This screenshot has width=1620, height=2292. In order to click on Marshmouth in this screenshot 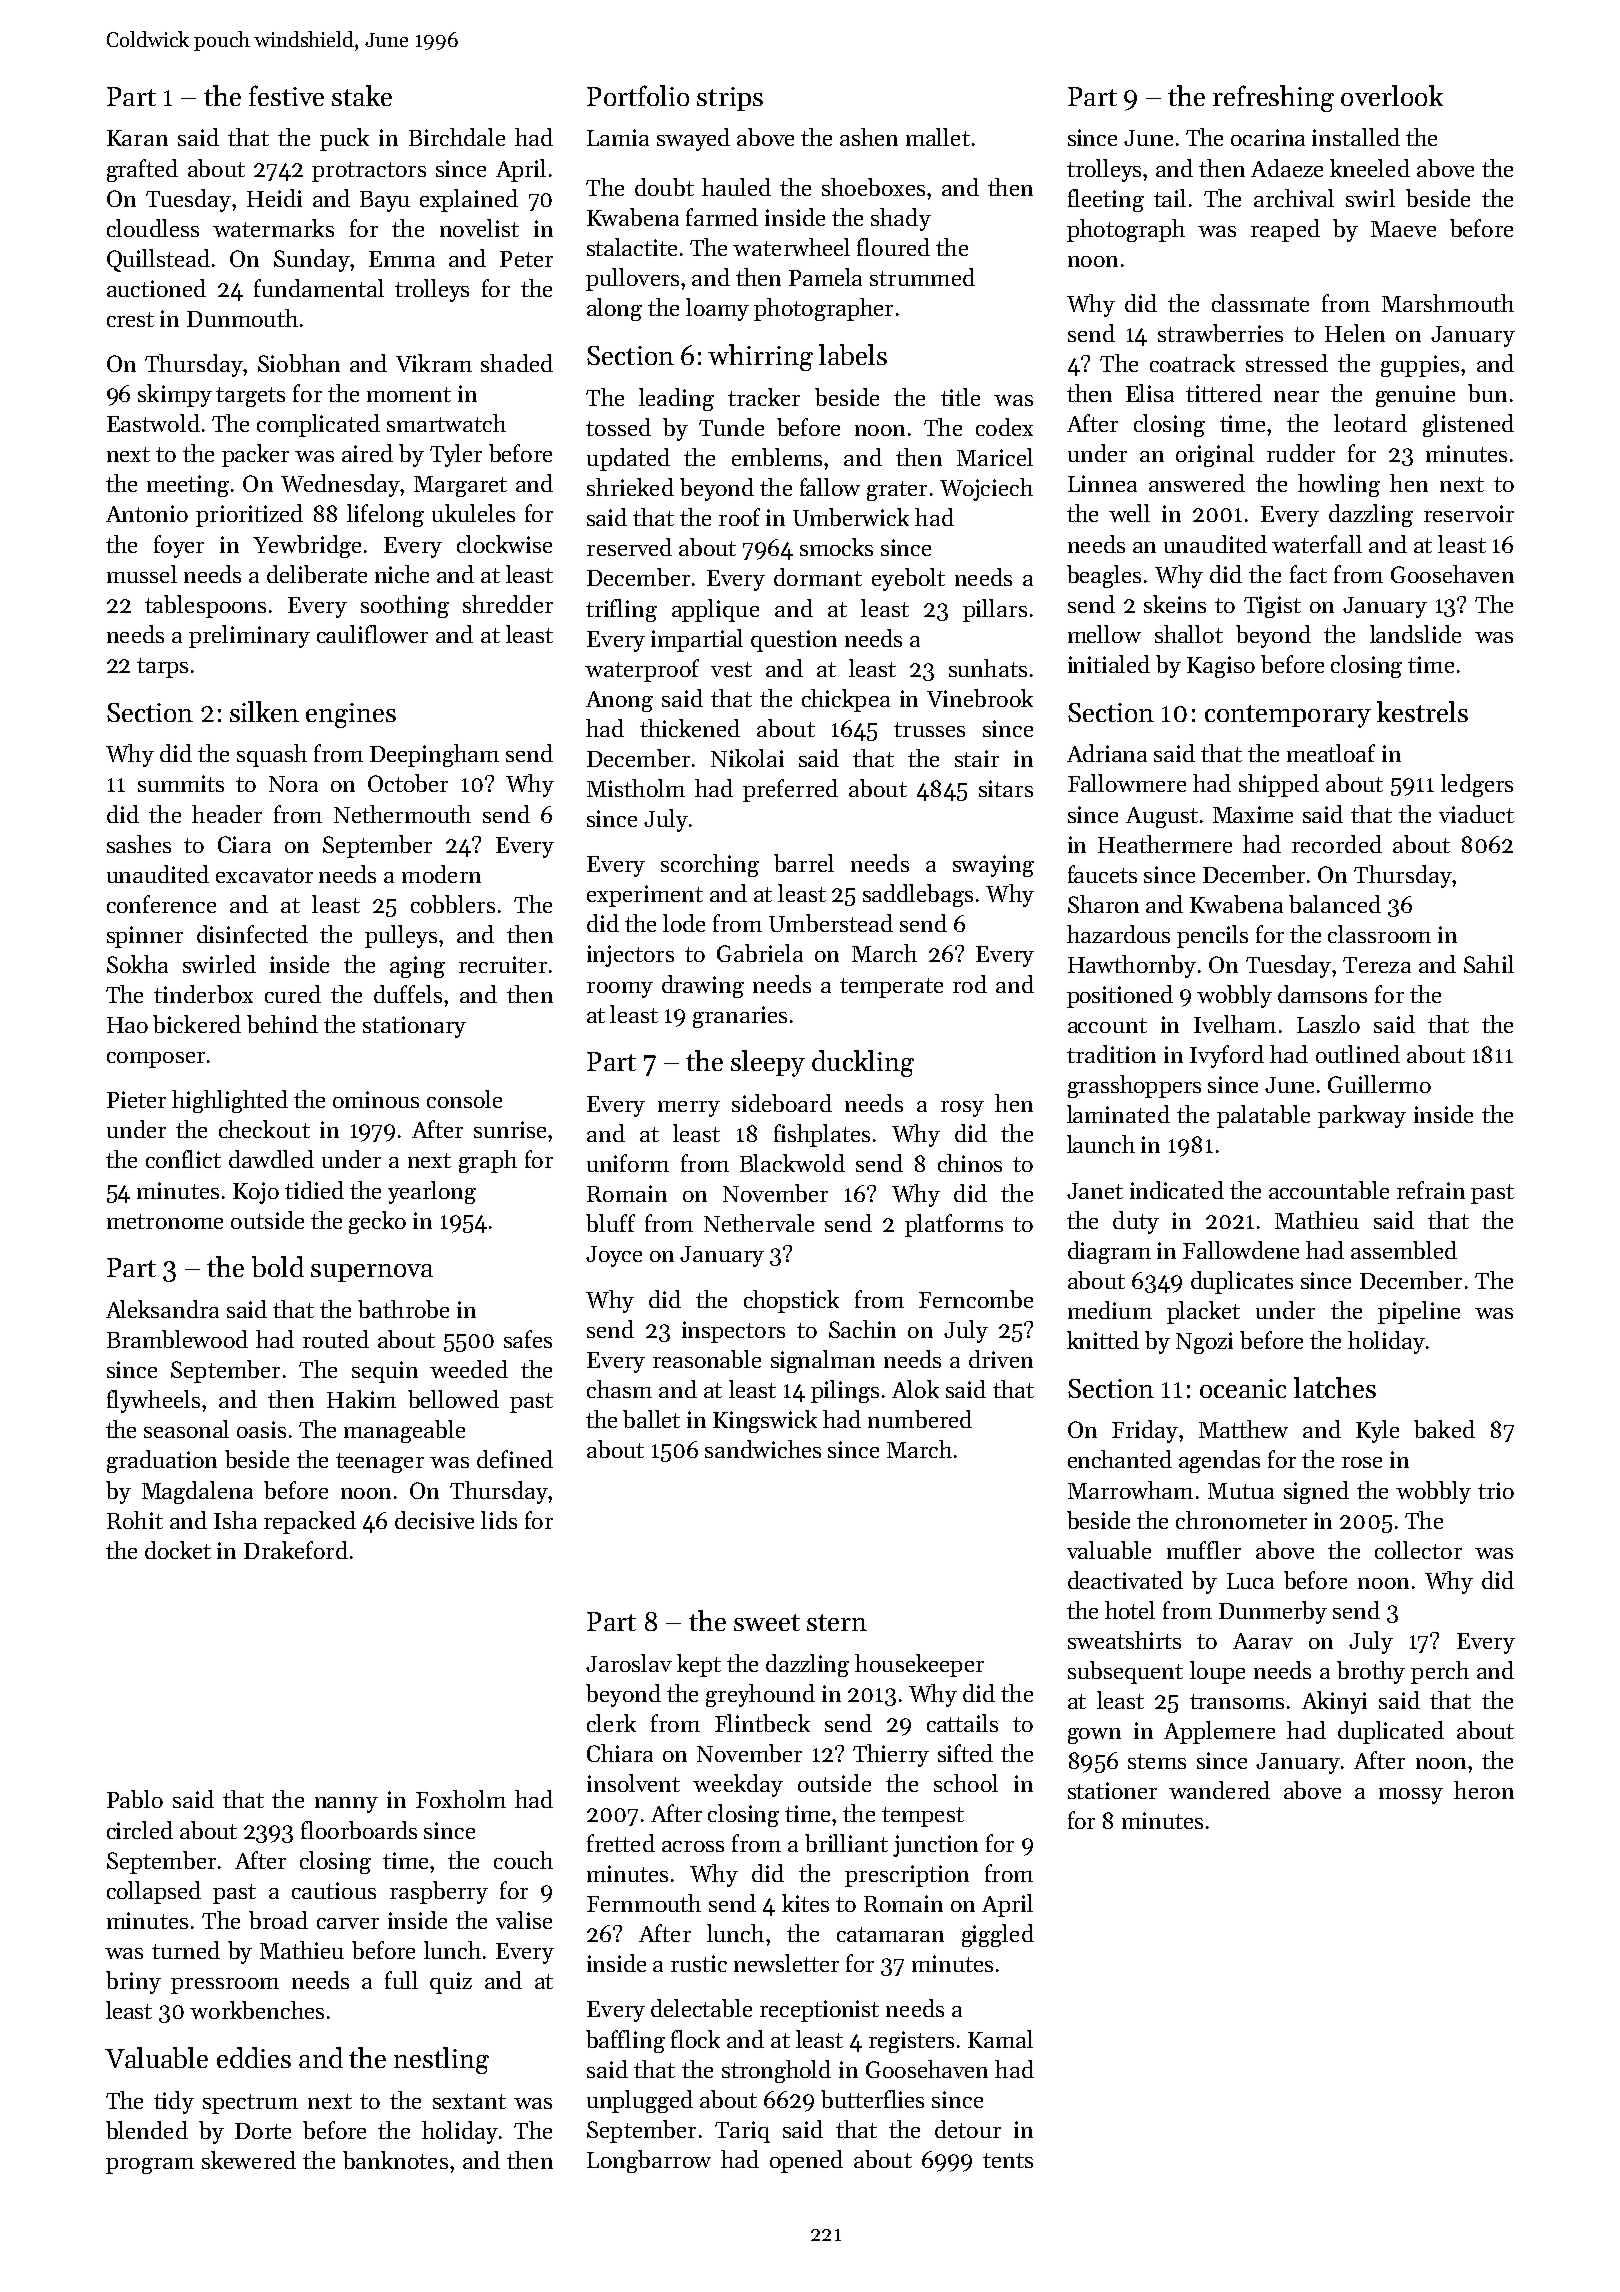, I will do `click(1448, 303)`.
